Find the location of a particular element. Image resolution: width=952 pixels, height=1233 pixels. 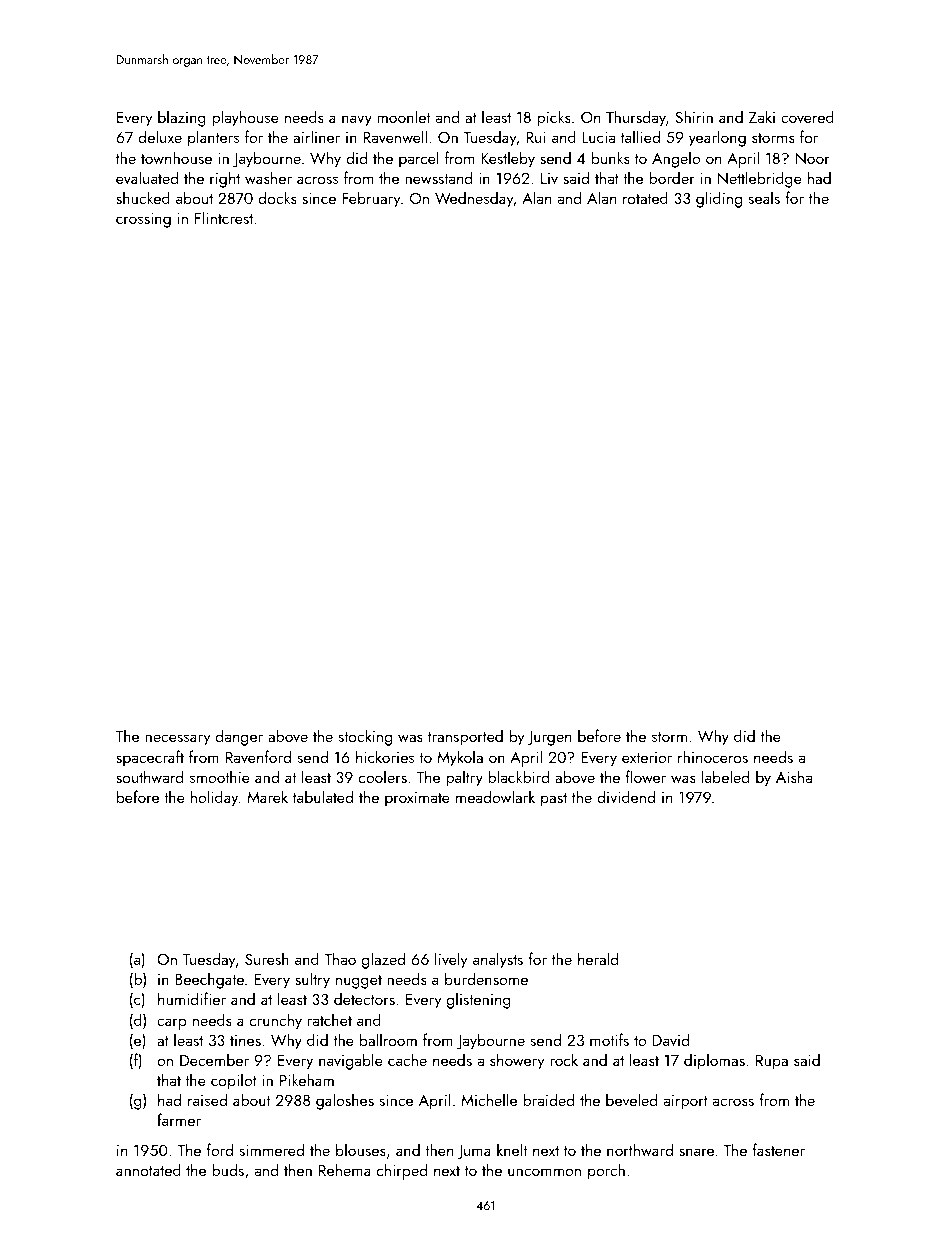

farmer is located at coordinates (179, 1119).
